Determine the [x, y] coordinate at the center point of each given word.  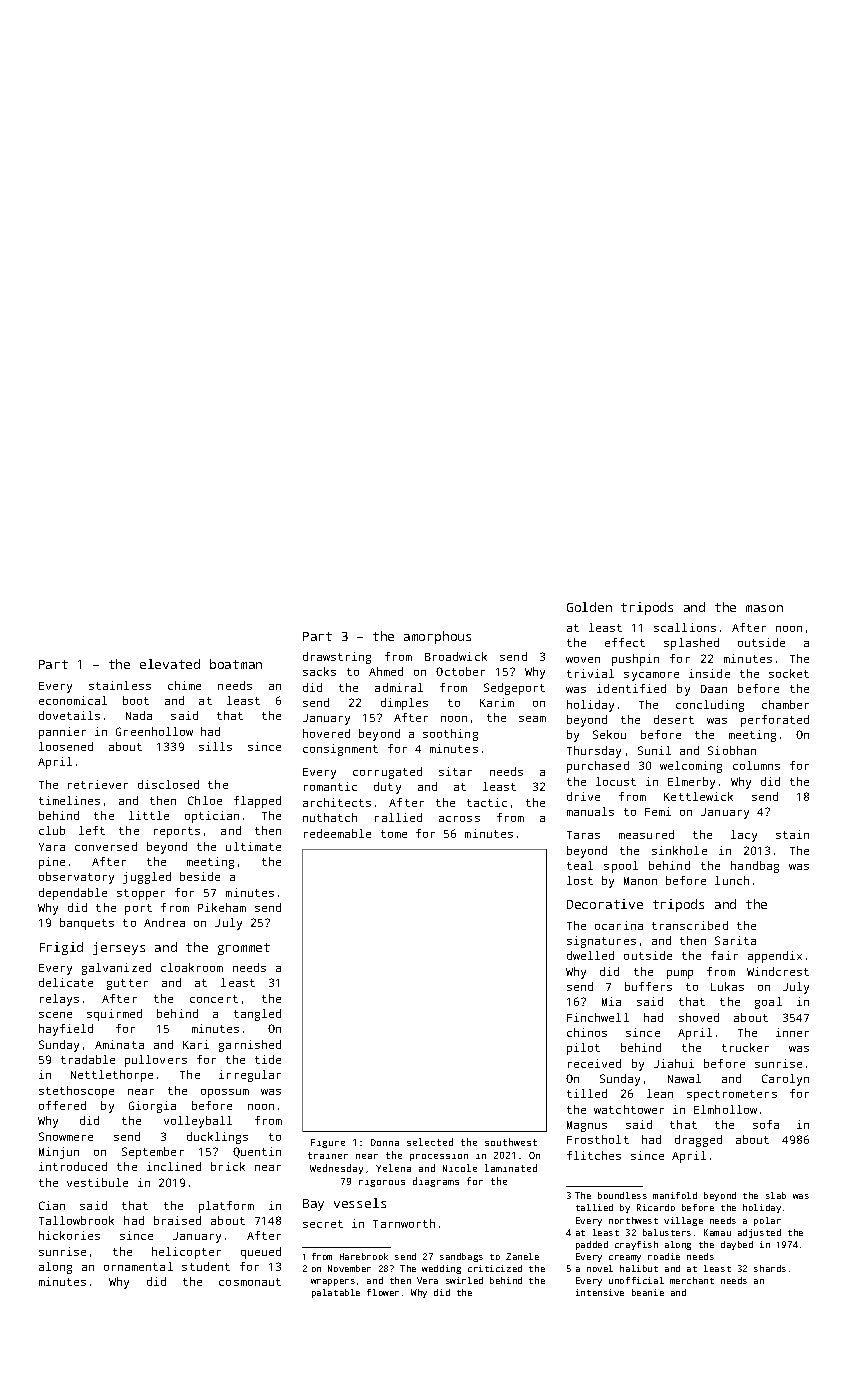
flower [383, 1292]
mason [764, 608]
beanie [648, 1292]
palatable [336, 1293]
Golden [589, 607]
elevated [170, 664]
